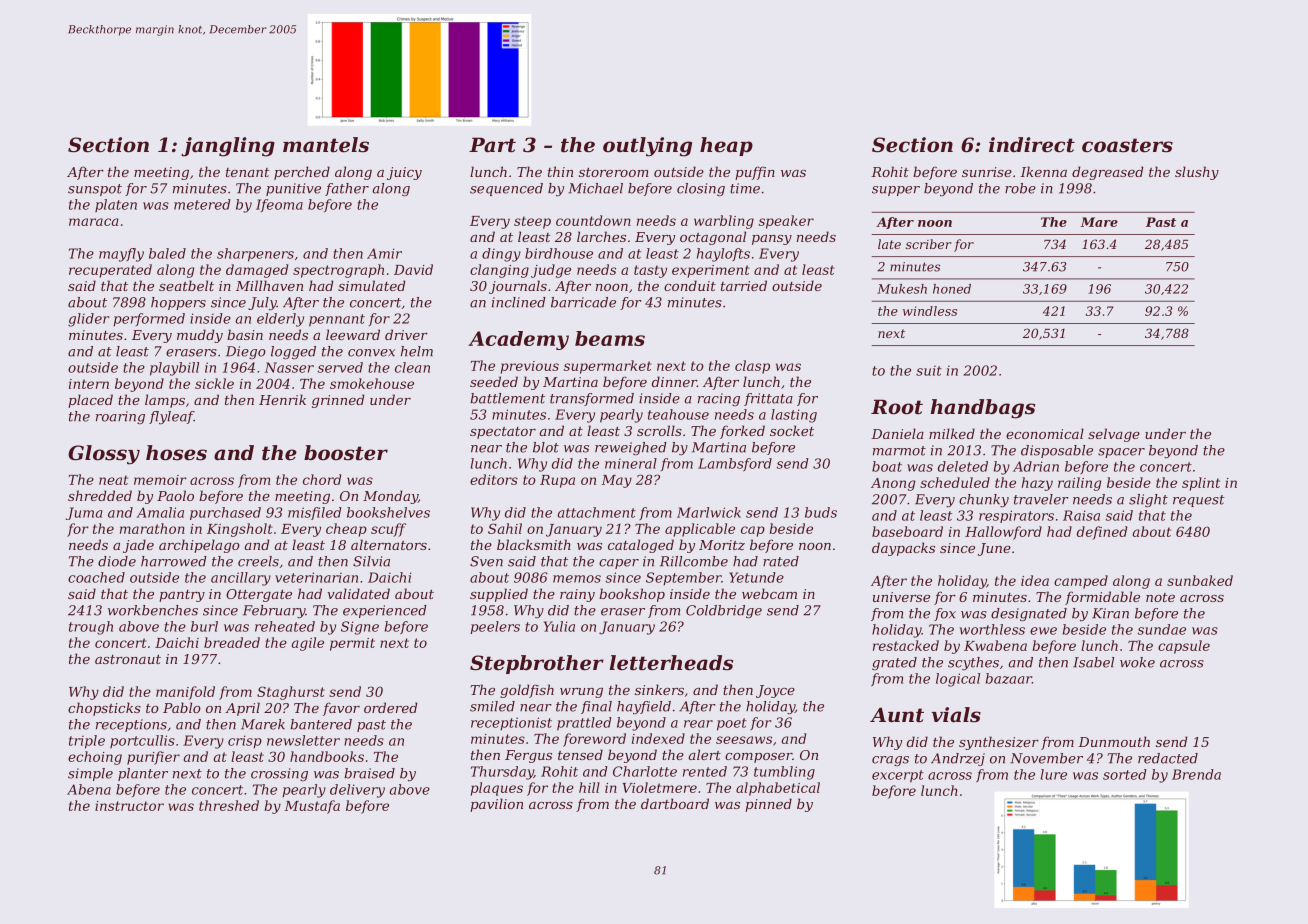  I want to click on hill, so click(589, 787).
